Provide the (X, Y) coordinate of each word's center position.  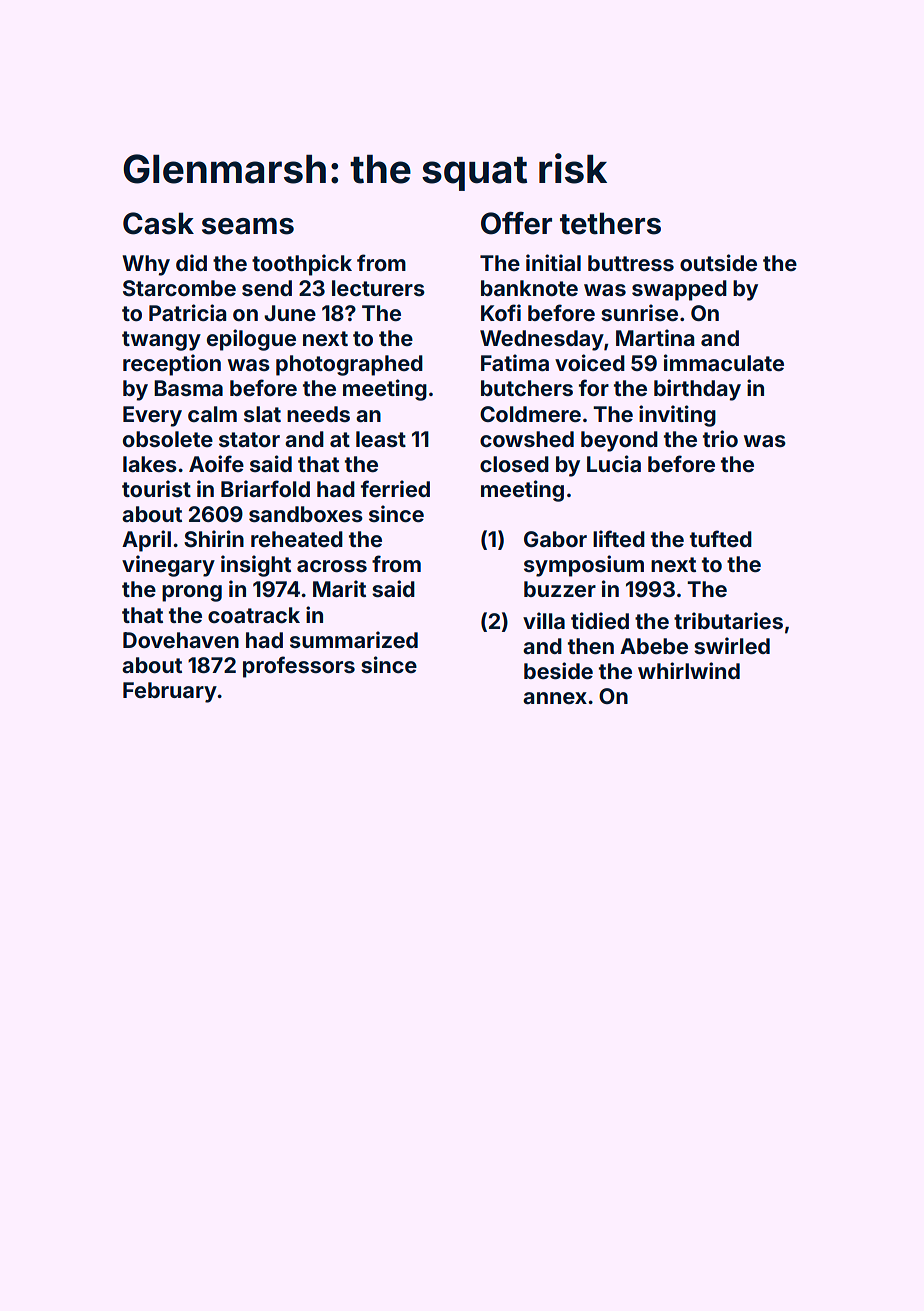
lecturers (378, 288)
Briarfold (265, 488)
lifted (619, 538)
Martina (655, 337)
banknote (529, 288)
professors (299, 667)
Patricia (188, 312)
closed (514, 464)
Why (146, 265)
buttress (631, 263)
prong (192, 593)
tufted (721, 538)
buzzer (560, 589)
